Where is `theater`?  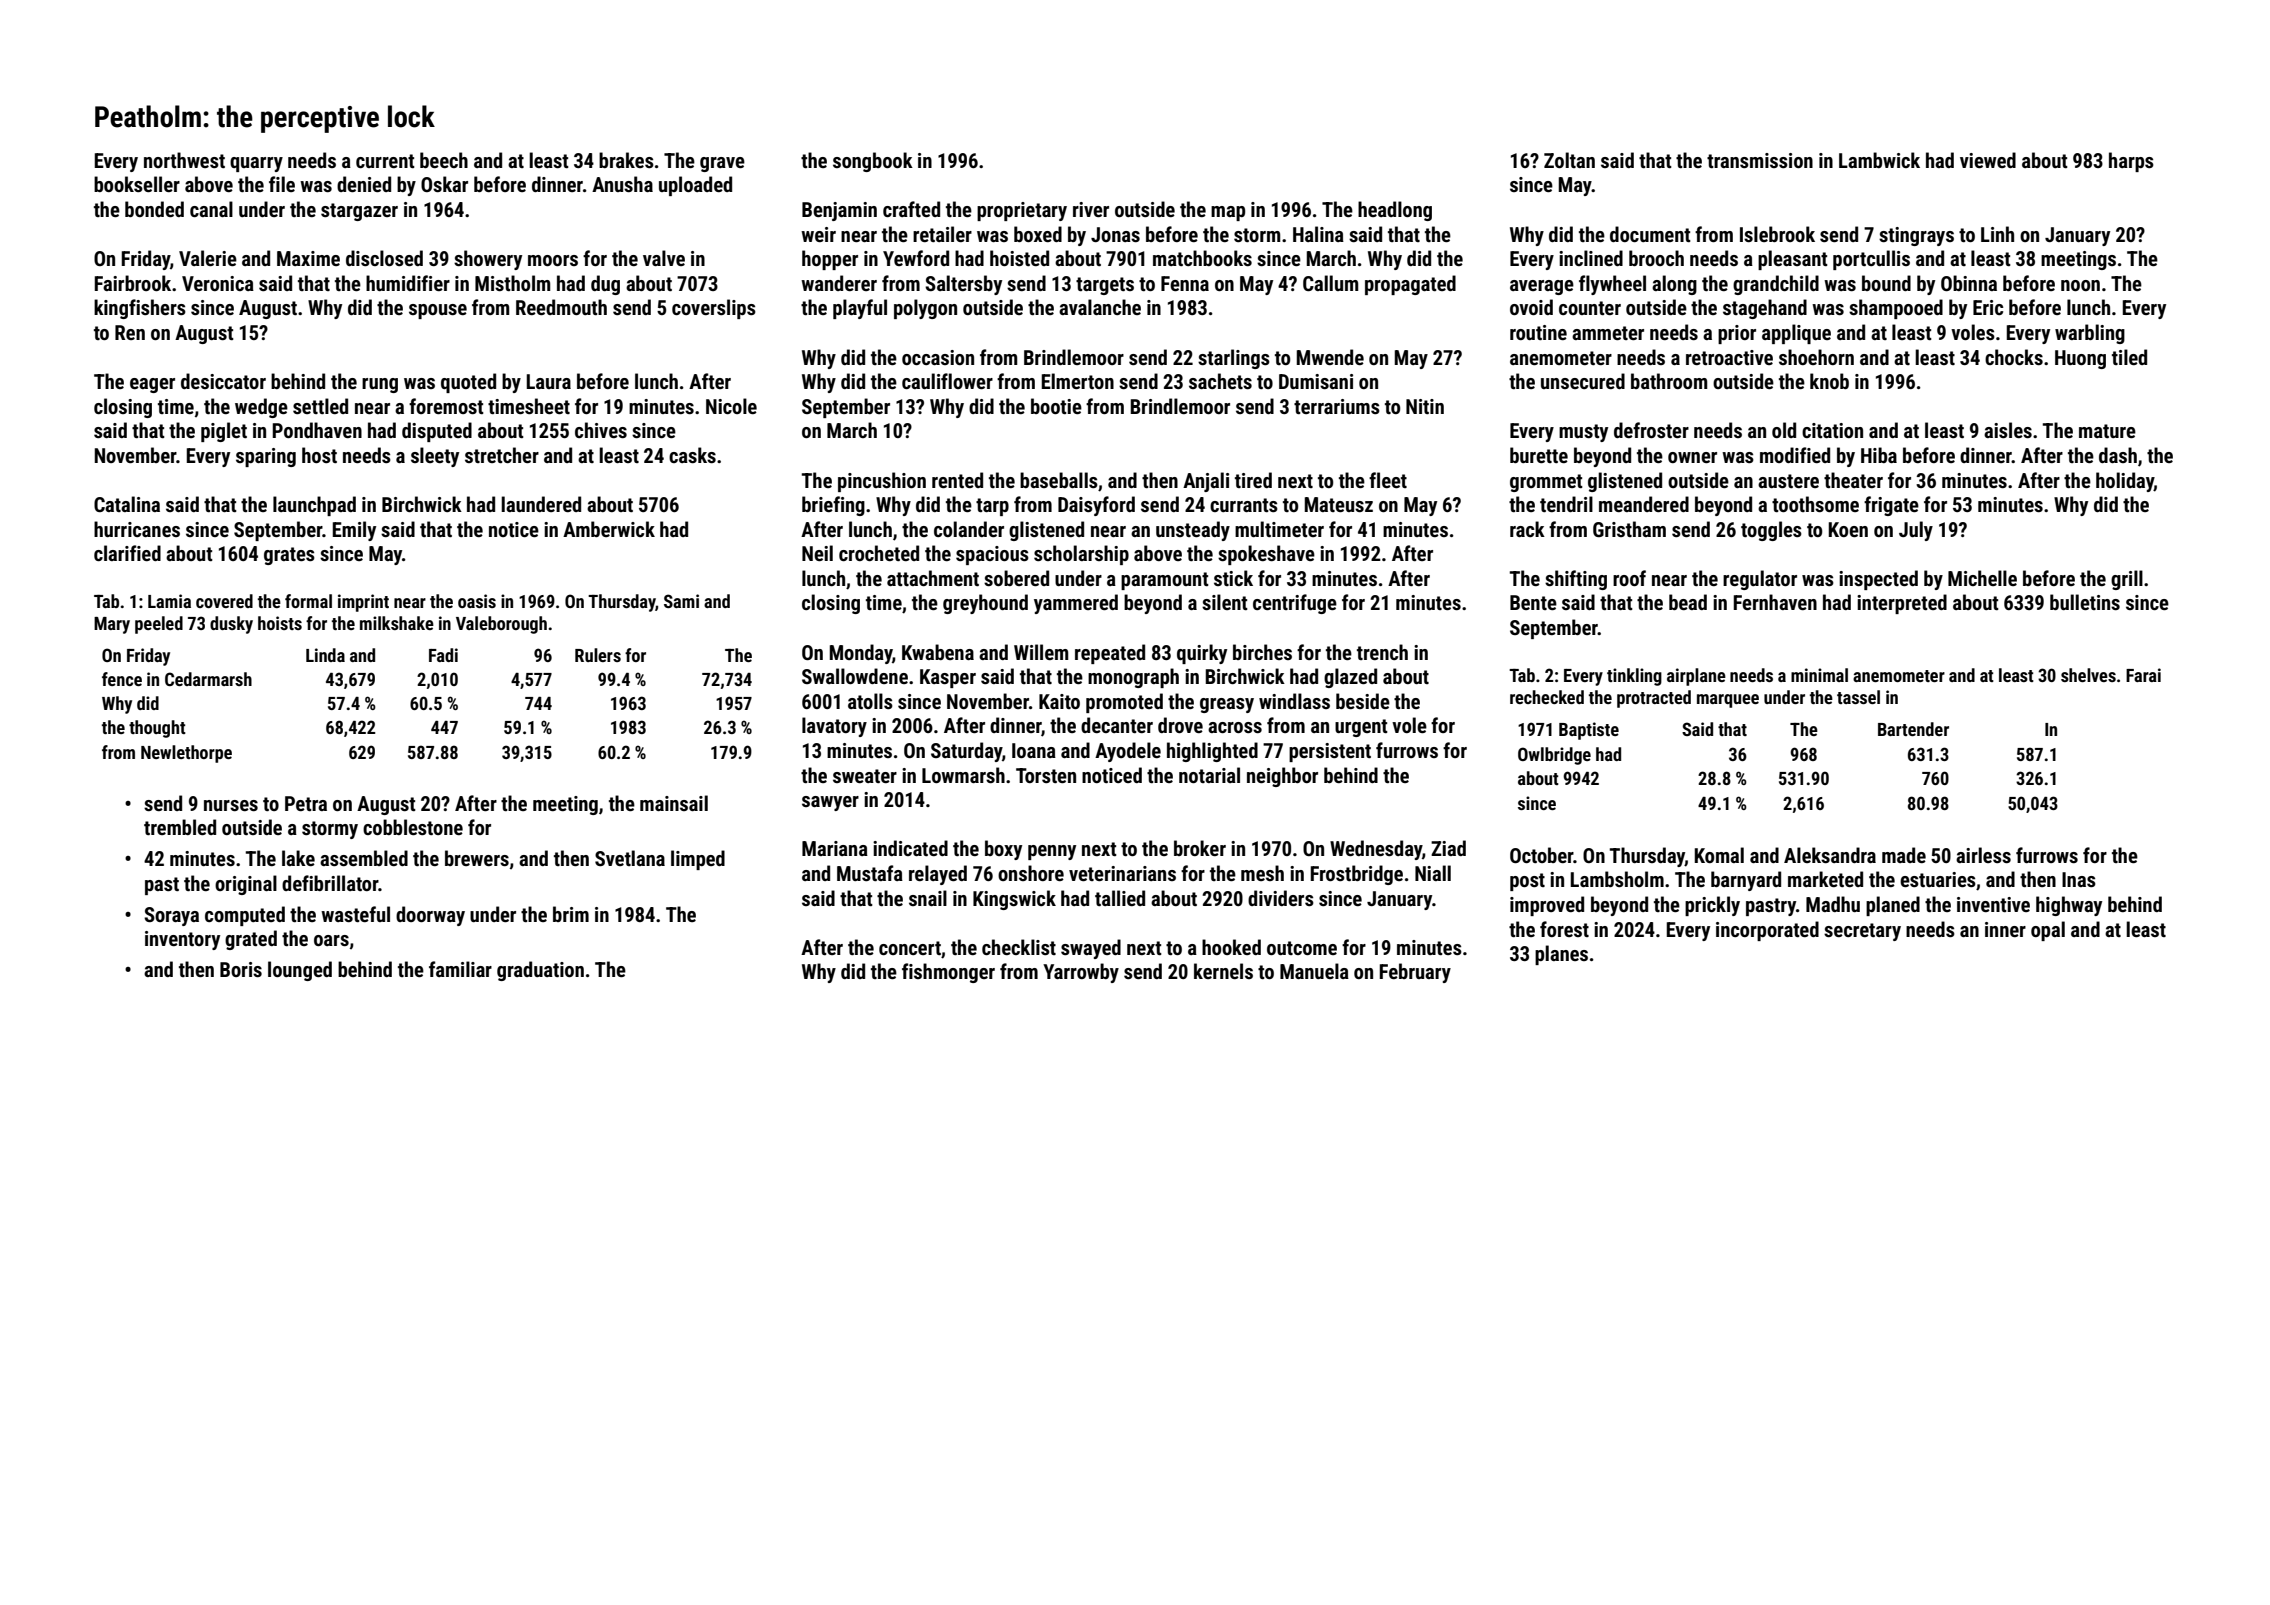
theater is located at coordinates (1853, 480).
